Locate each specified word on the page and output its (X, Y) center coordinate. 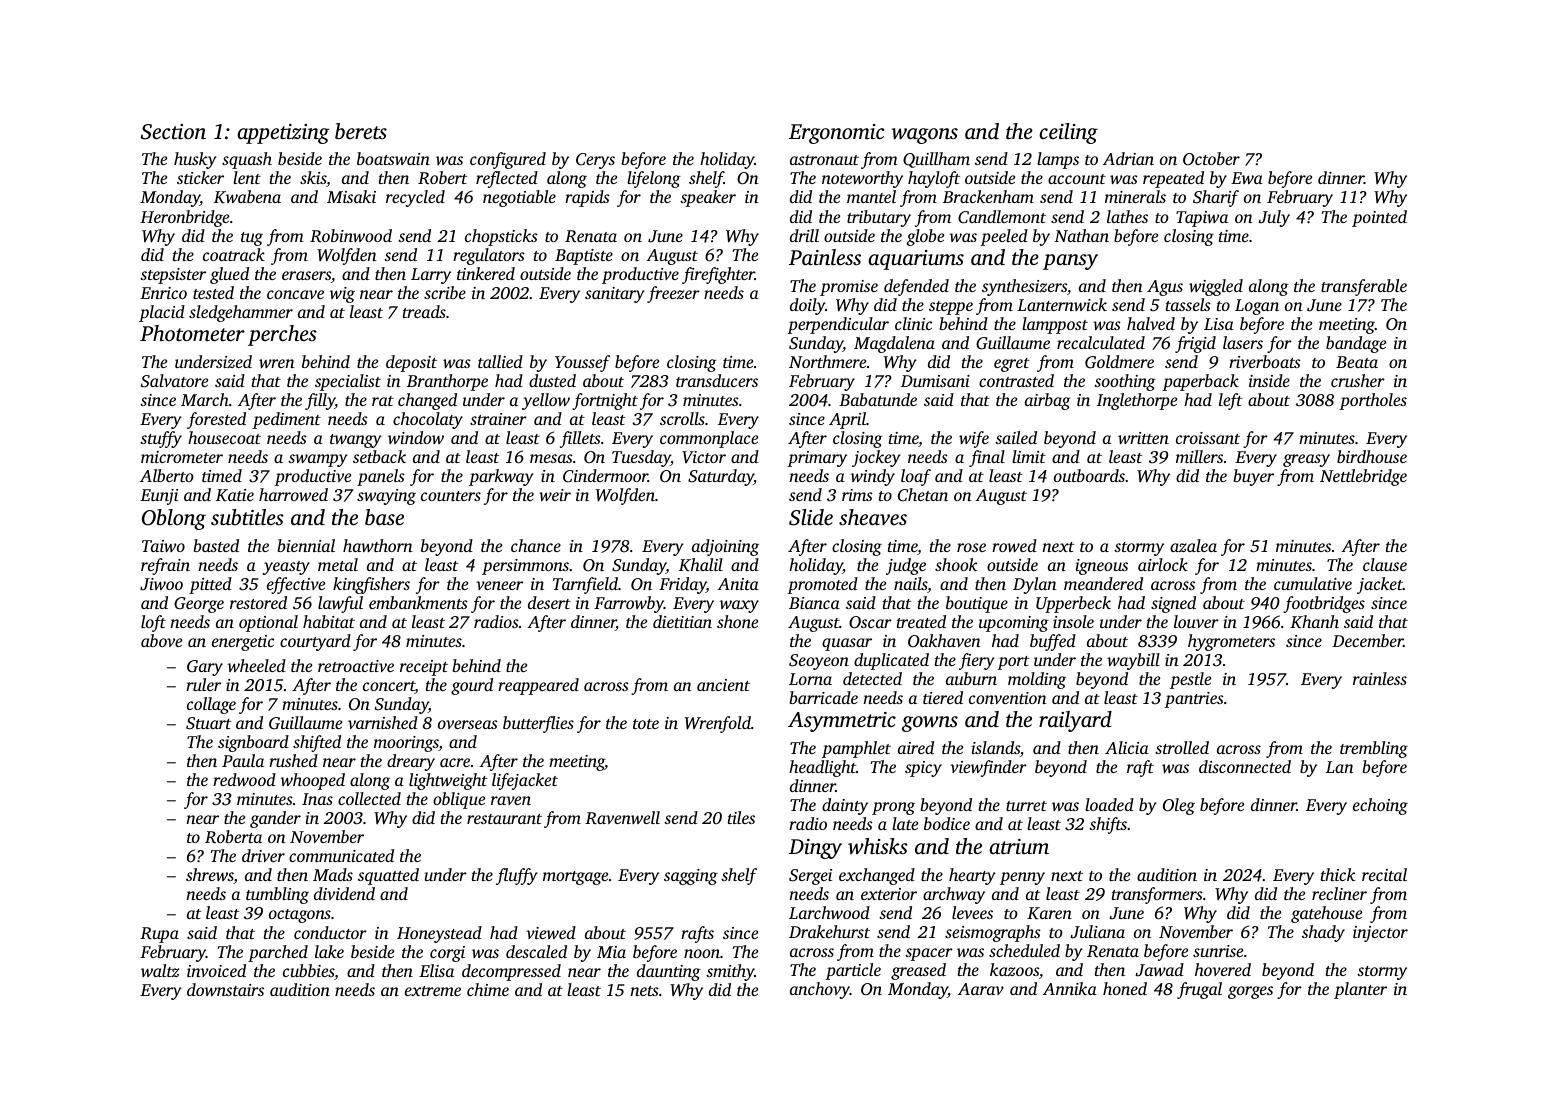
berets (361, 131)
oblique (459, 800)
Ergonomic (836, 134)
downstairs (225, 989)
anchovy (820, 990)
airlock (1163, 564)
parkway (501, 477)
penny (1022, 878)
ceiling (1068, 133)
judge (906, 566)
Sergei (810, 877)
